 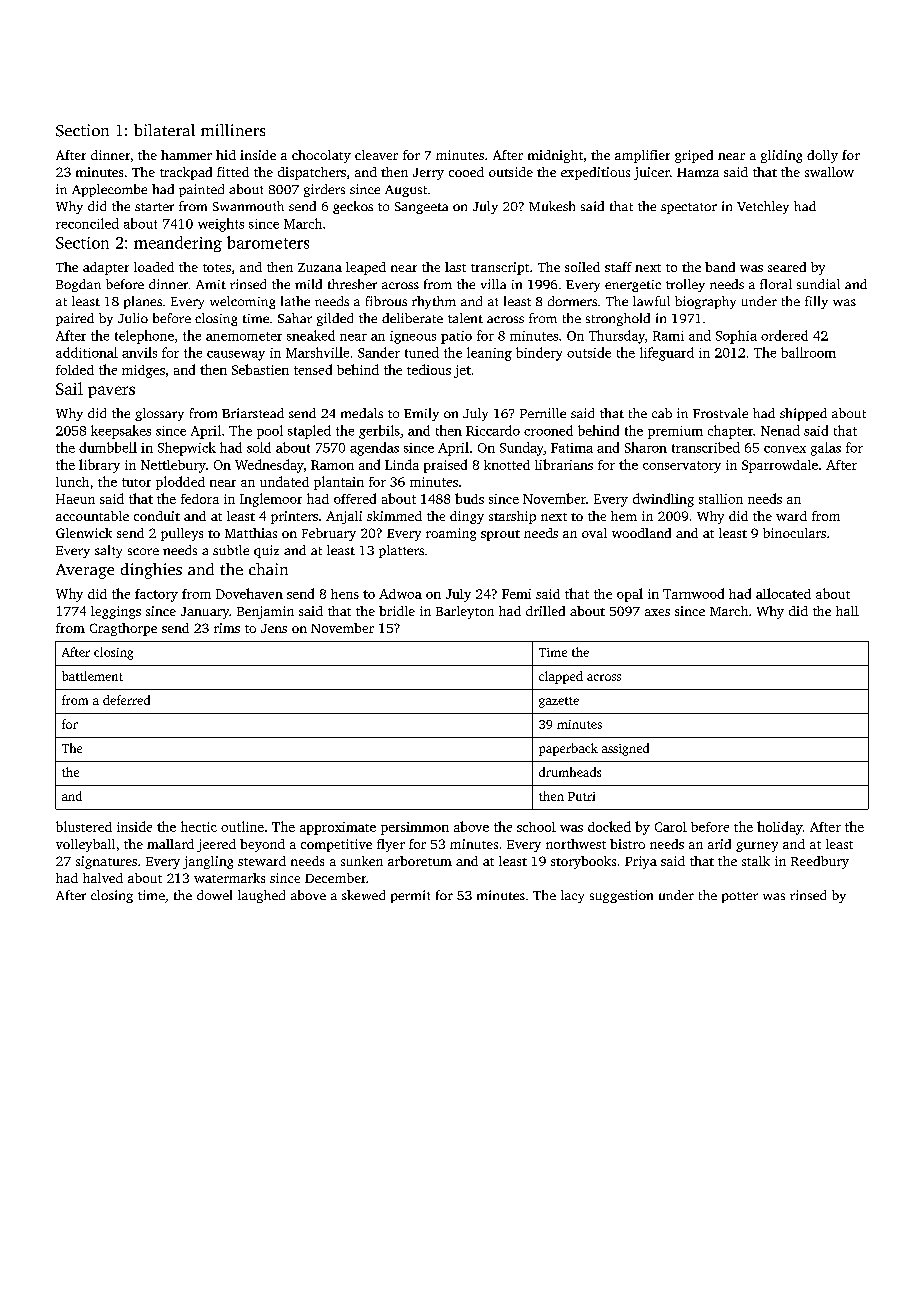 What do you see at coordinates (847, 611) in the image?
I see `hall` at bounding box center [847, 611].
